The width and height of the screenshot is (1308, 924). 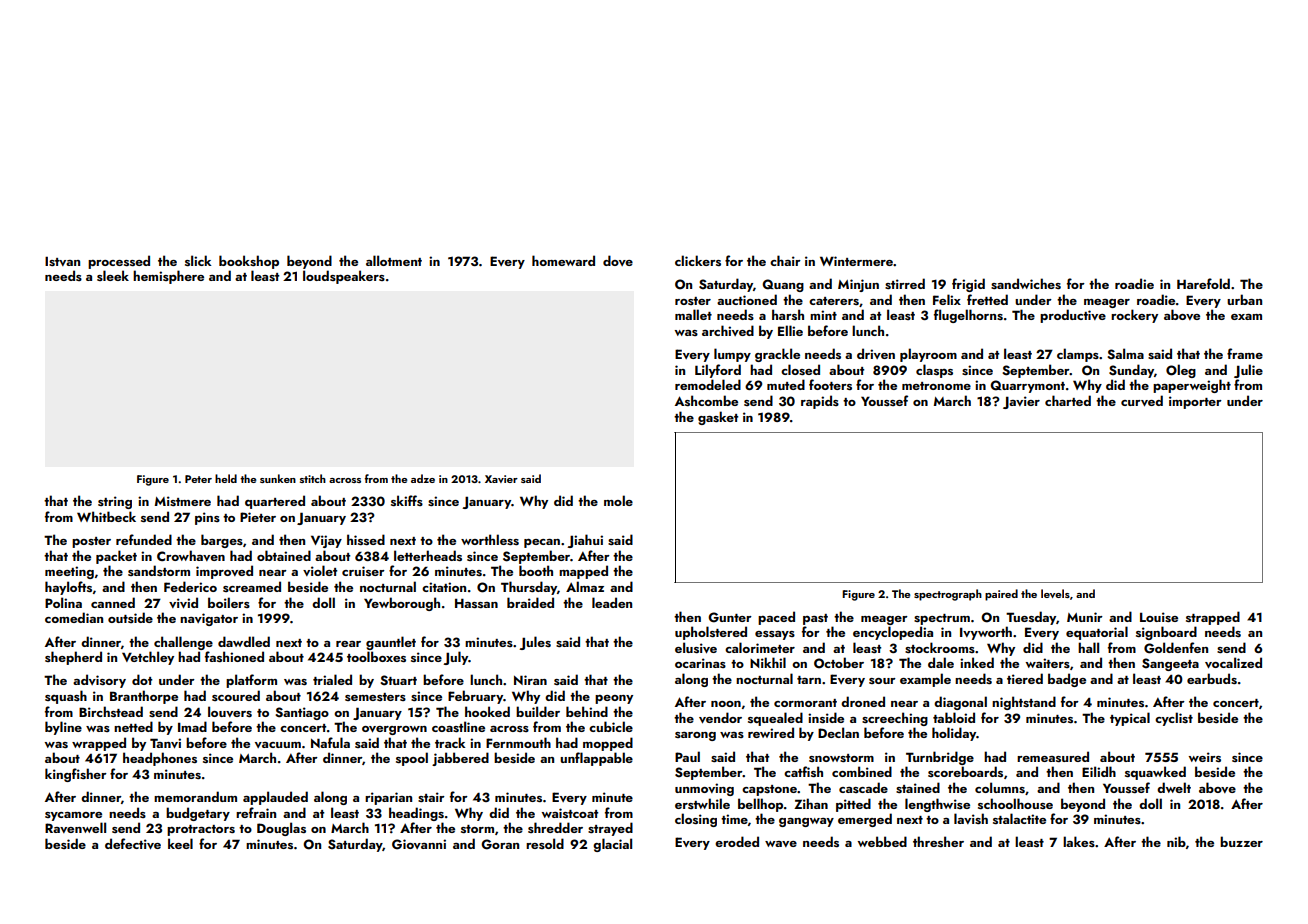 What do you see at coordinates (612, 602) in the screenshot?
I see `leaden` at bounding box center [612, 602].
